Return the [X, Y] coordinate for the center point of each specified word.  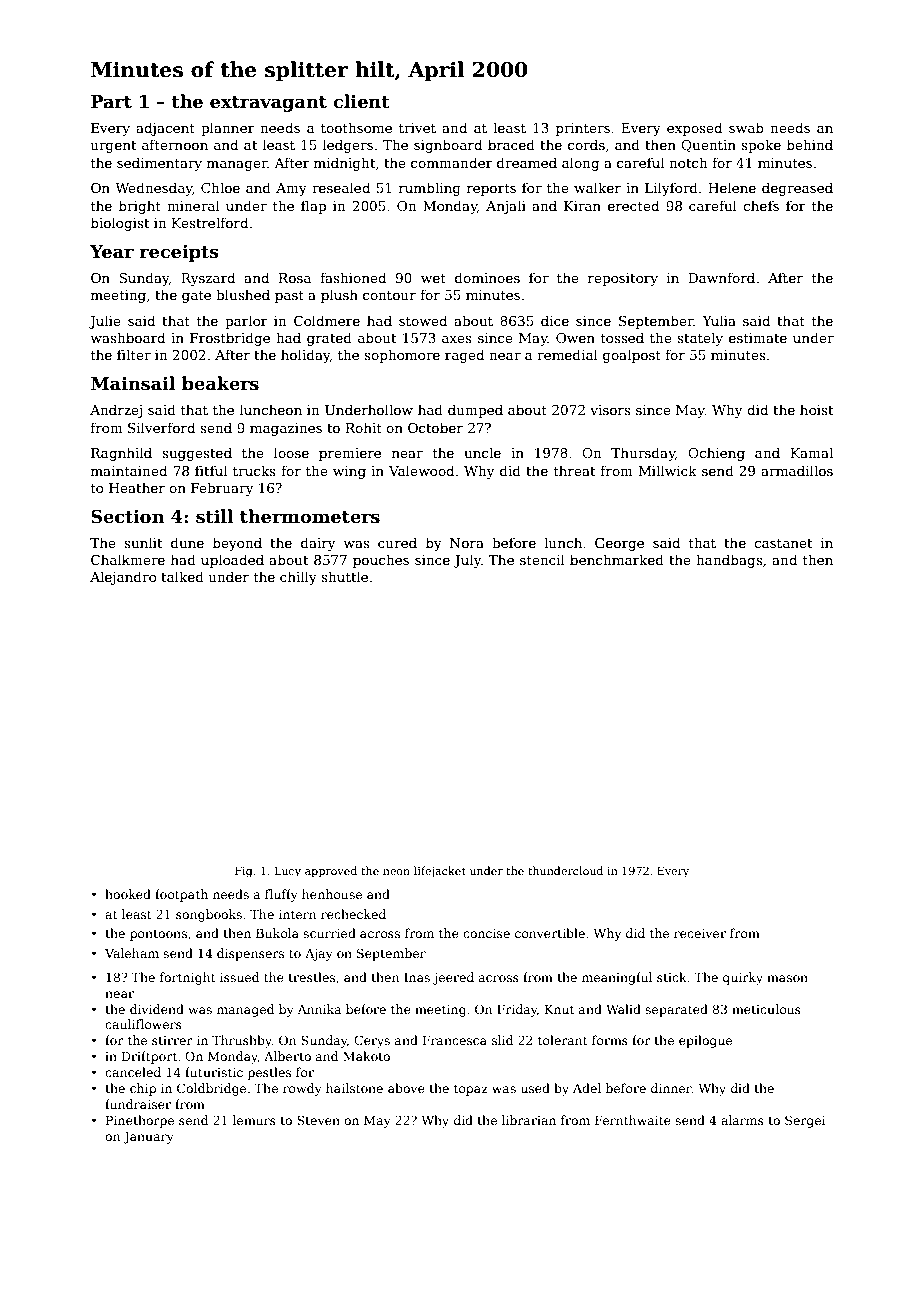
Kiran [582, 206]
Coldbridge [211, 1089]
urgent [114, 147]
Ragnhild [121, 454]
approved [331, 872]
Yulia [719, 320]
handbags [729, 561]
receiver [700, 933]
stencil [542, 559]
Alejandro [123, 578]
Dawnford [721, 277]
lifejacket [440, 872]
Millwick [668, 470]
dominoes [487, 277]
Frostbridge [230, 339]
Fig [244, 872]
